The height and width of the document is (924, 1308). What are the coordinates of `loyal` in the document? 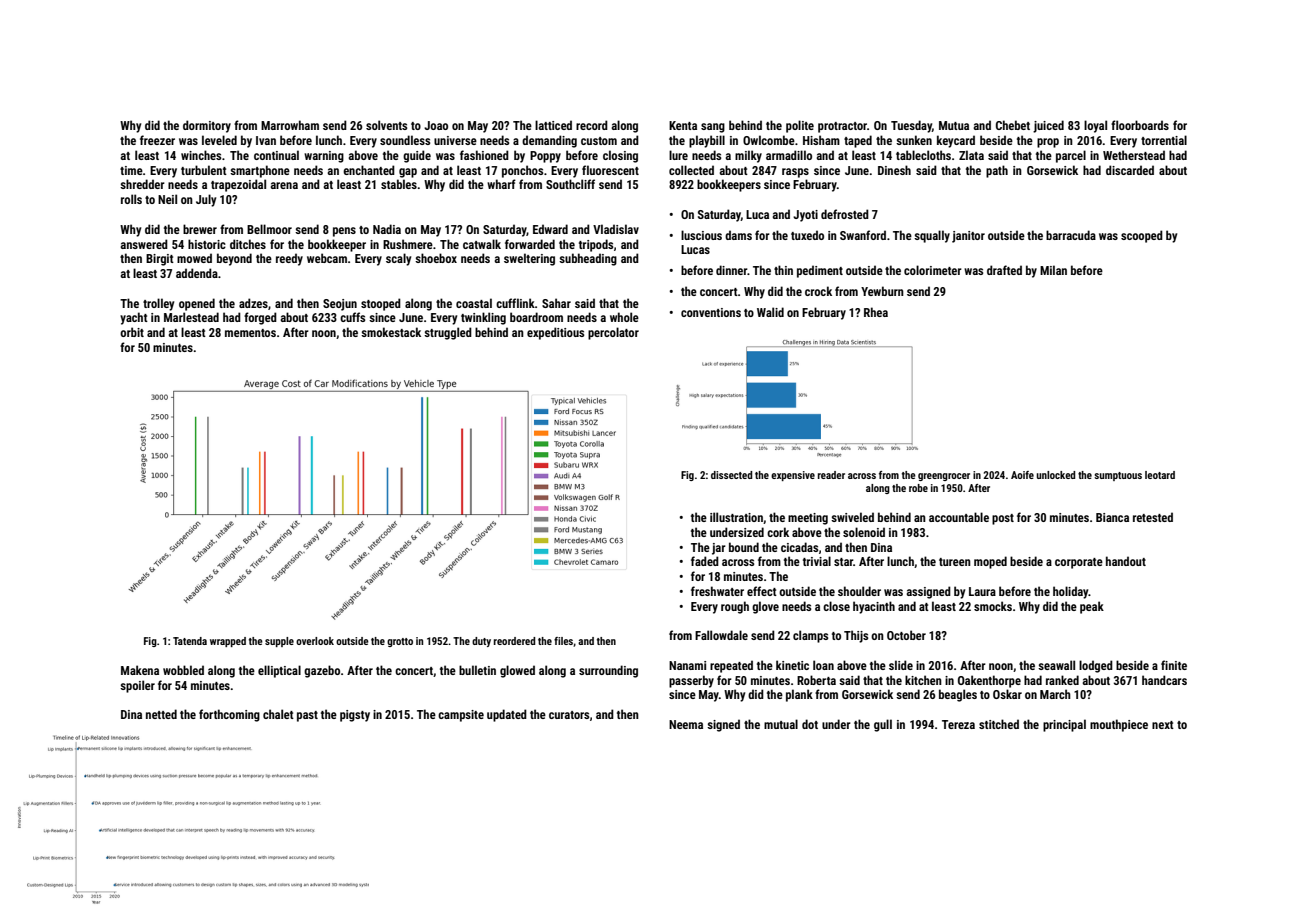 It's located at (1095, 126).
